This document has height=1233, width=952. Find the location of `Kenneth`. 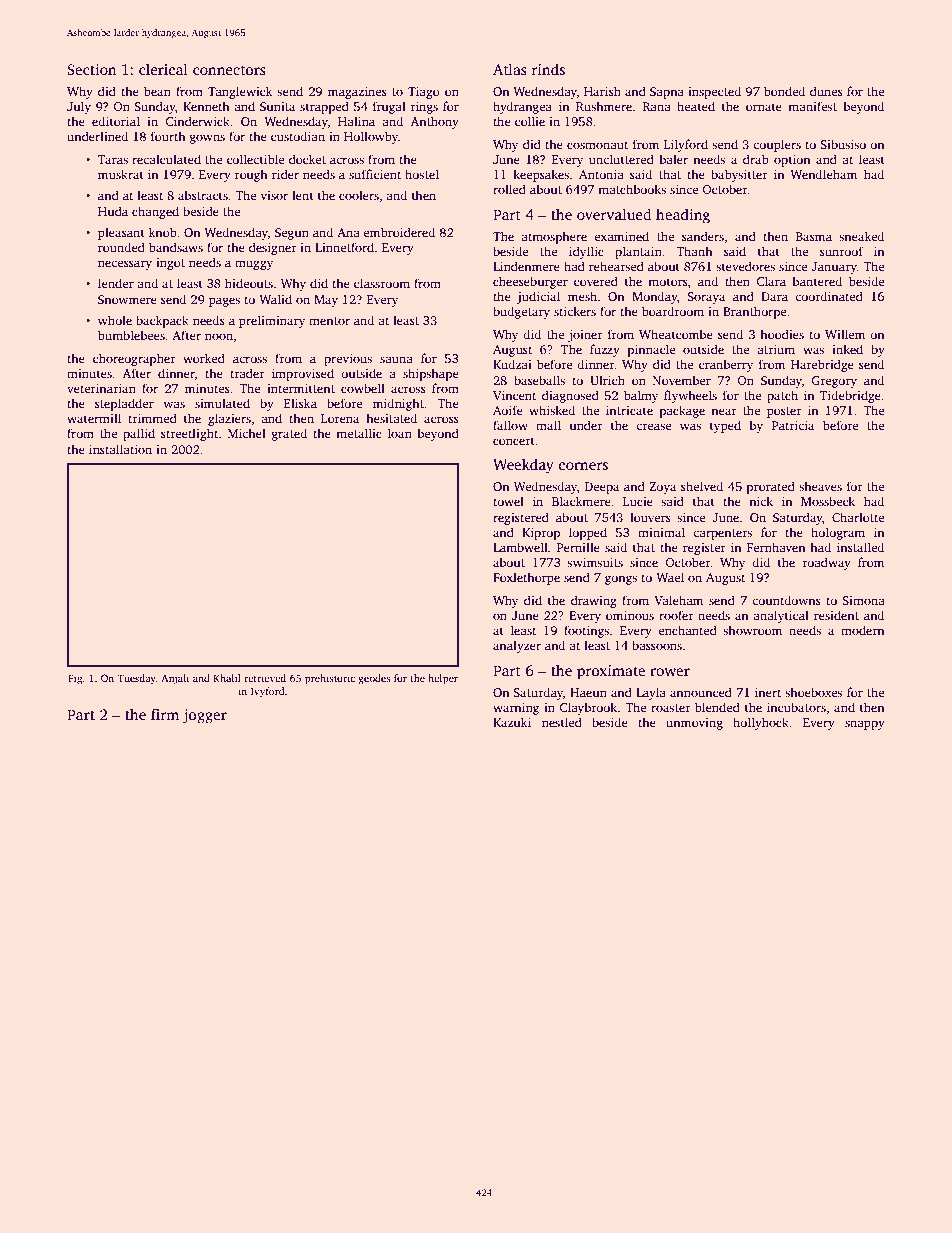

Kenneth is located at coordinates (206, 106).
